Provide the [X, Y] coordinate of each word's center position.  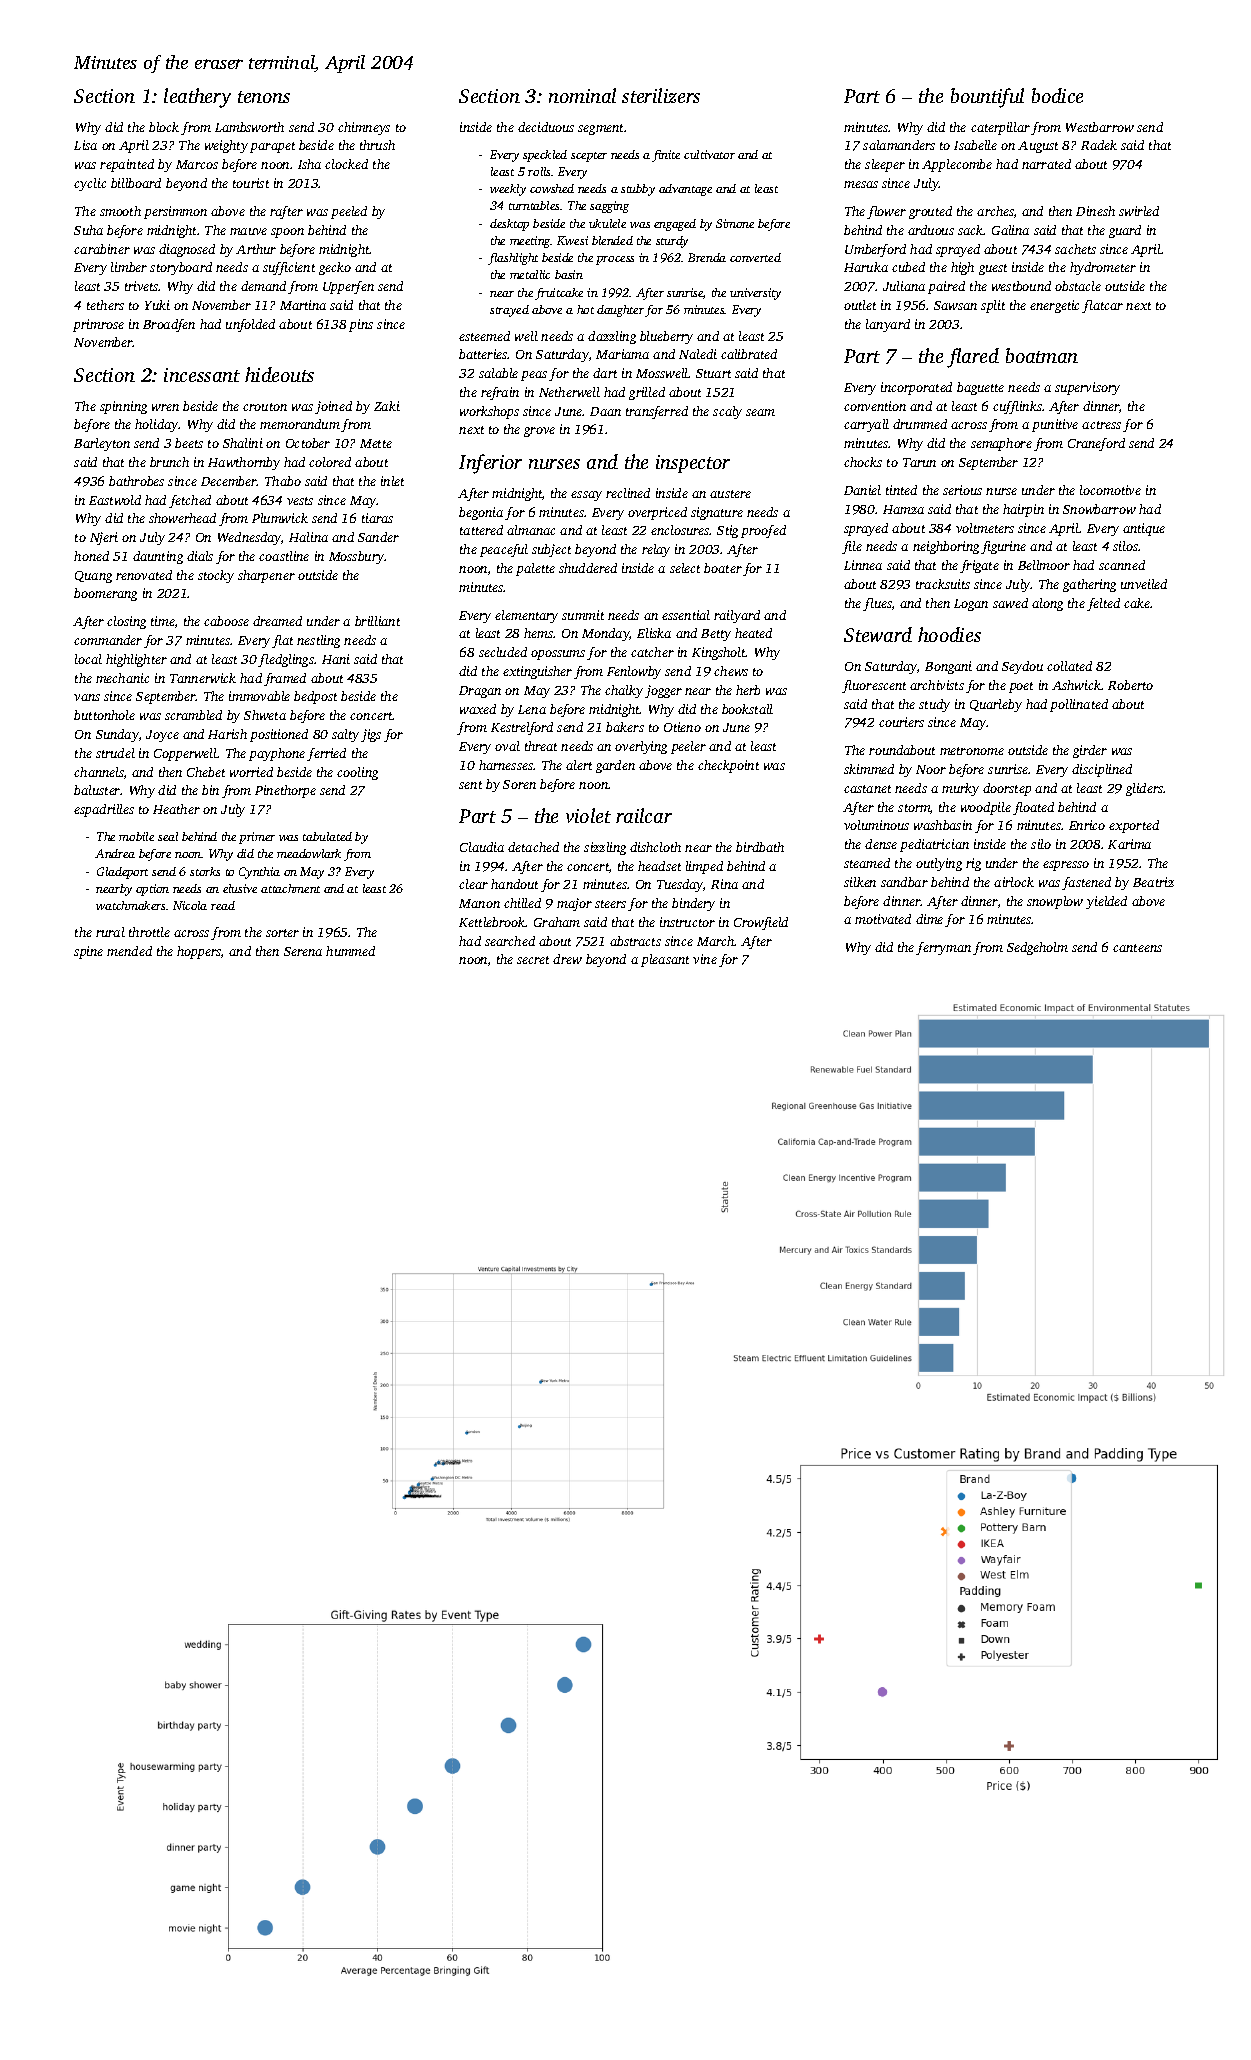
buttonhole [104, 715]
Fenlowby [634, 672]
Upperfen [348, 287]
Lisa [85, 145]
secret [533, 960]
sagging [609, 207]
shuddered [588, 568]
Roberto [1130, 685]
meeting [530, 242]
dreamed [277, 621]
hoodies [949, 634]
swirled [1139, 211]
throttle [149, 932]
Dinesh [1095, 211]
